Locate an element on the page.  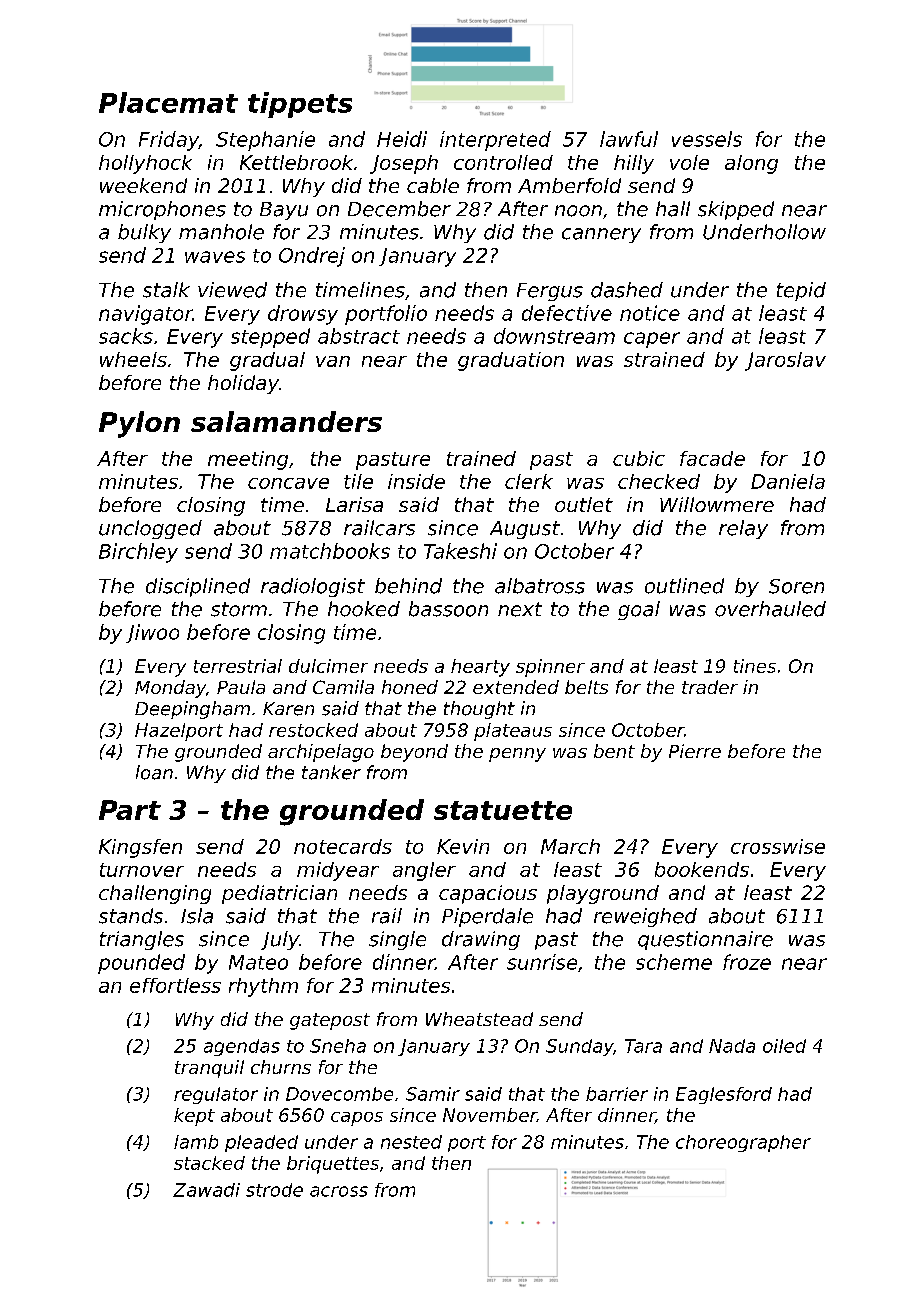
Zawadi is located at coordinates (206, 1190).
